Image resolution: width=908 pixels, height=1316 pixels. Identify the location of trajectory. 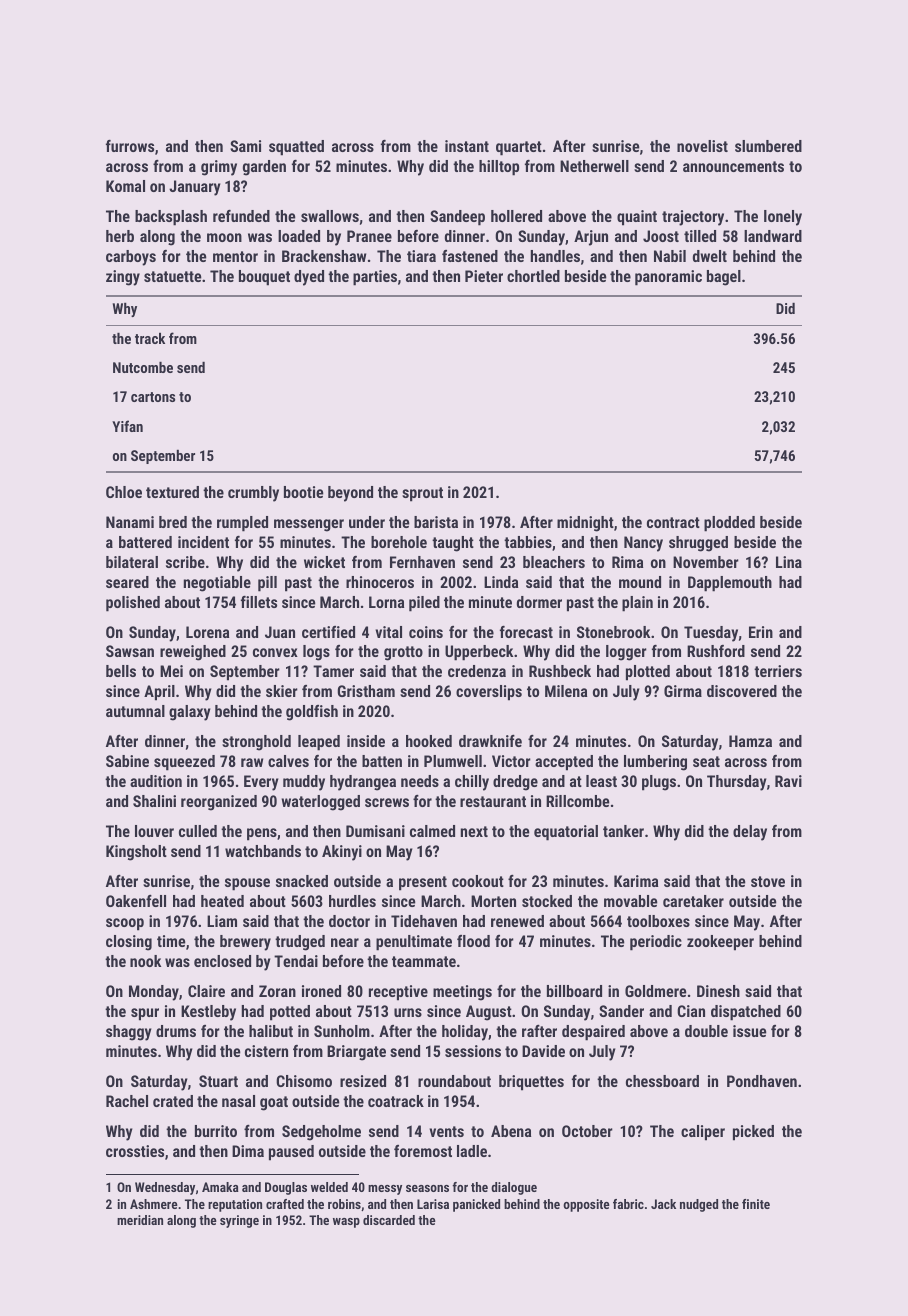
(693, 218).
